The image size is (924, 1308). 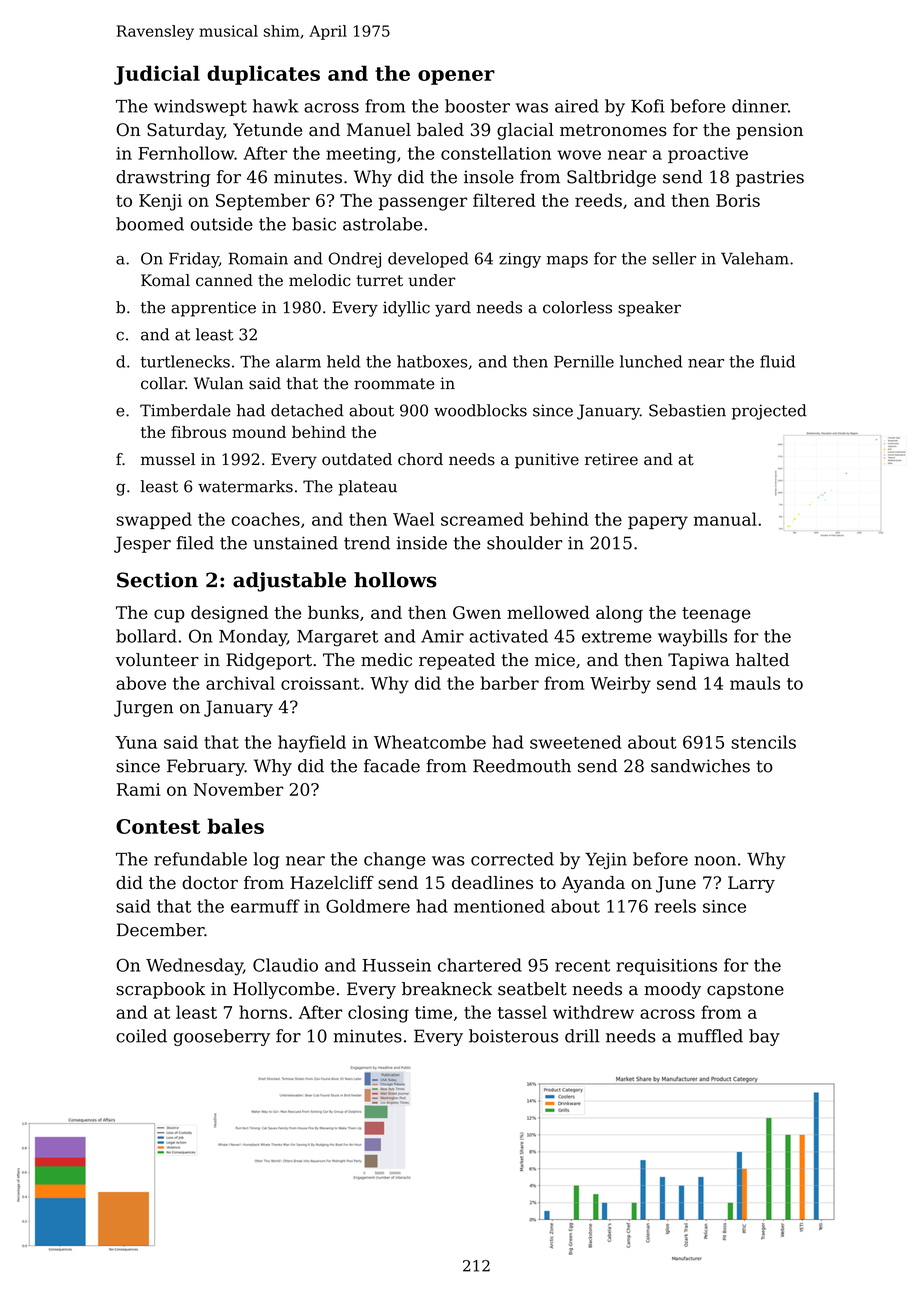 I want to click on bollard, so click(x=146, y=636).
